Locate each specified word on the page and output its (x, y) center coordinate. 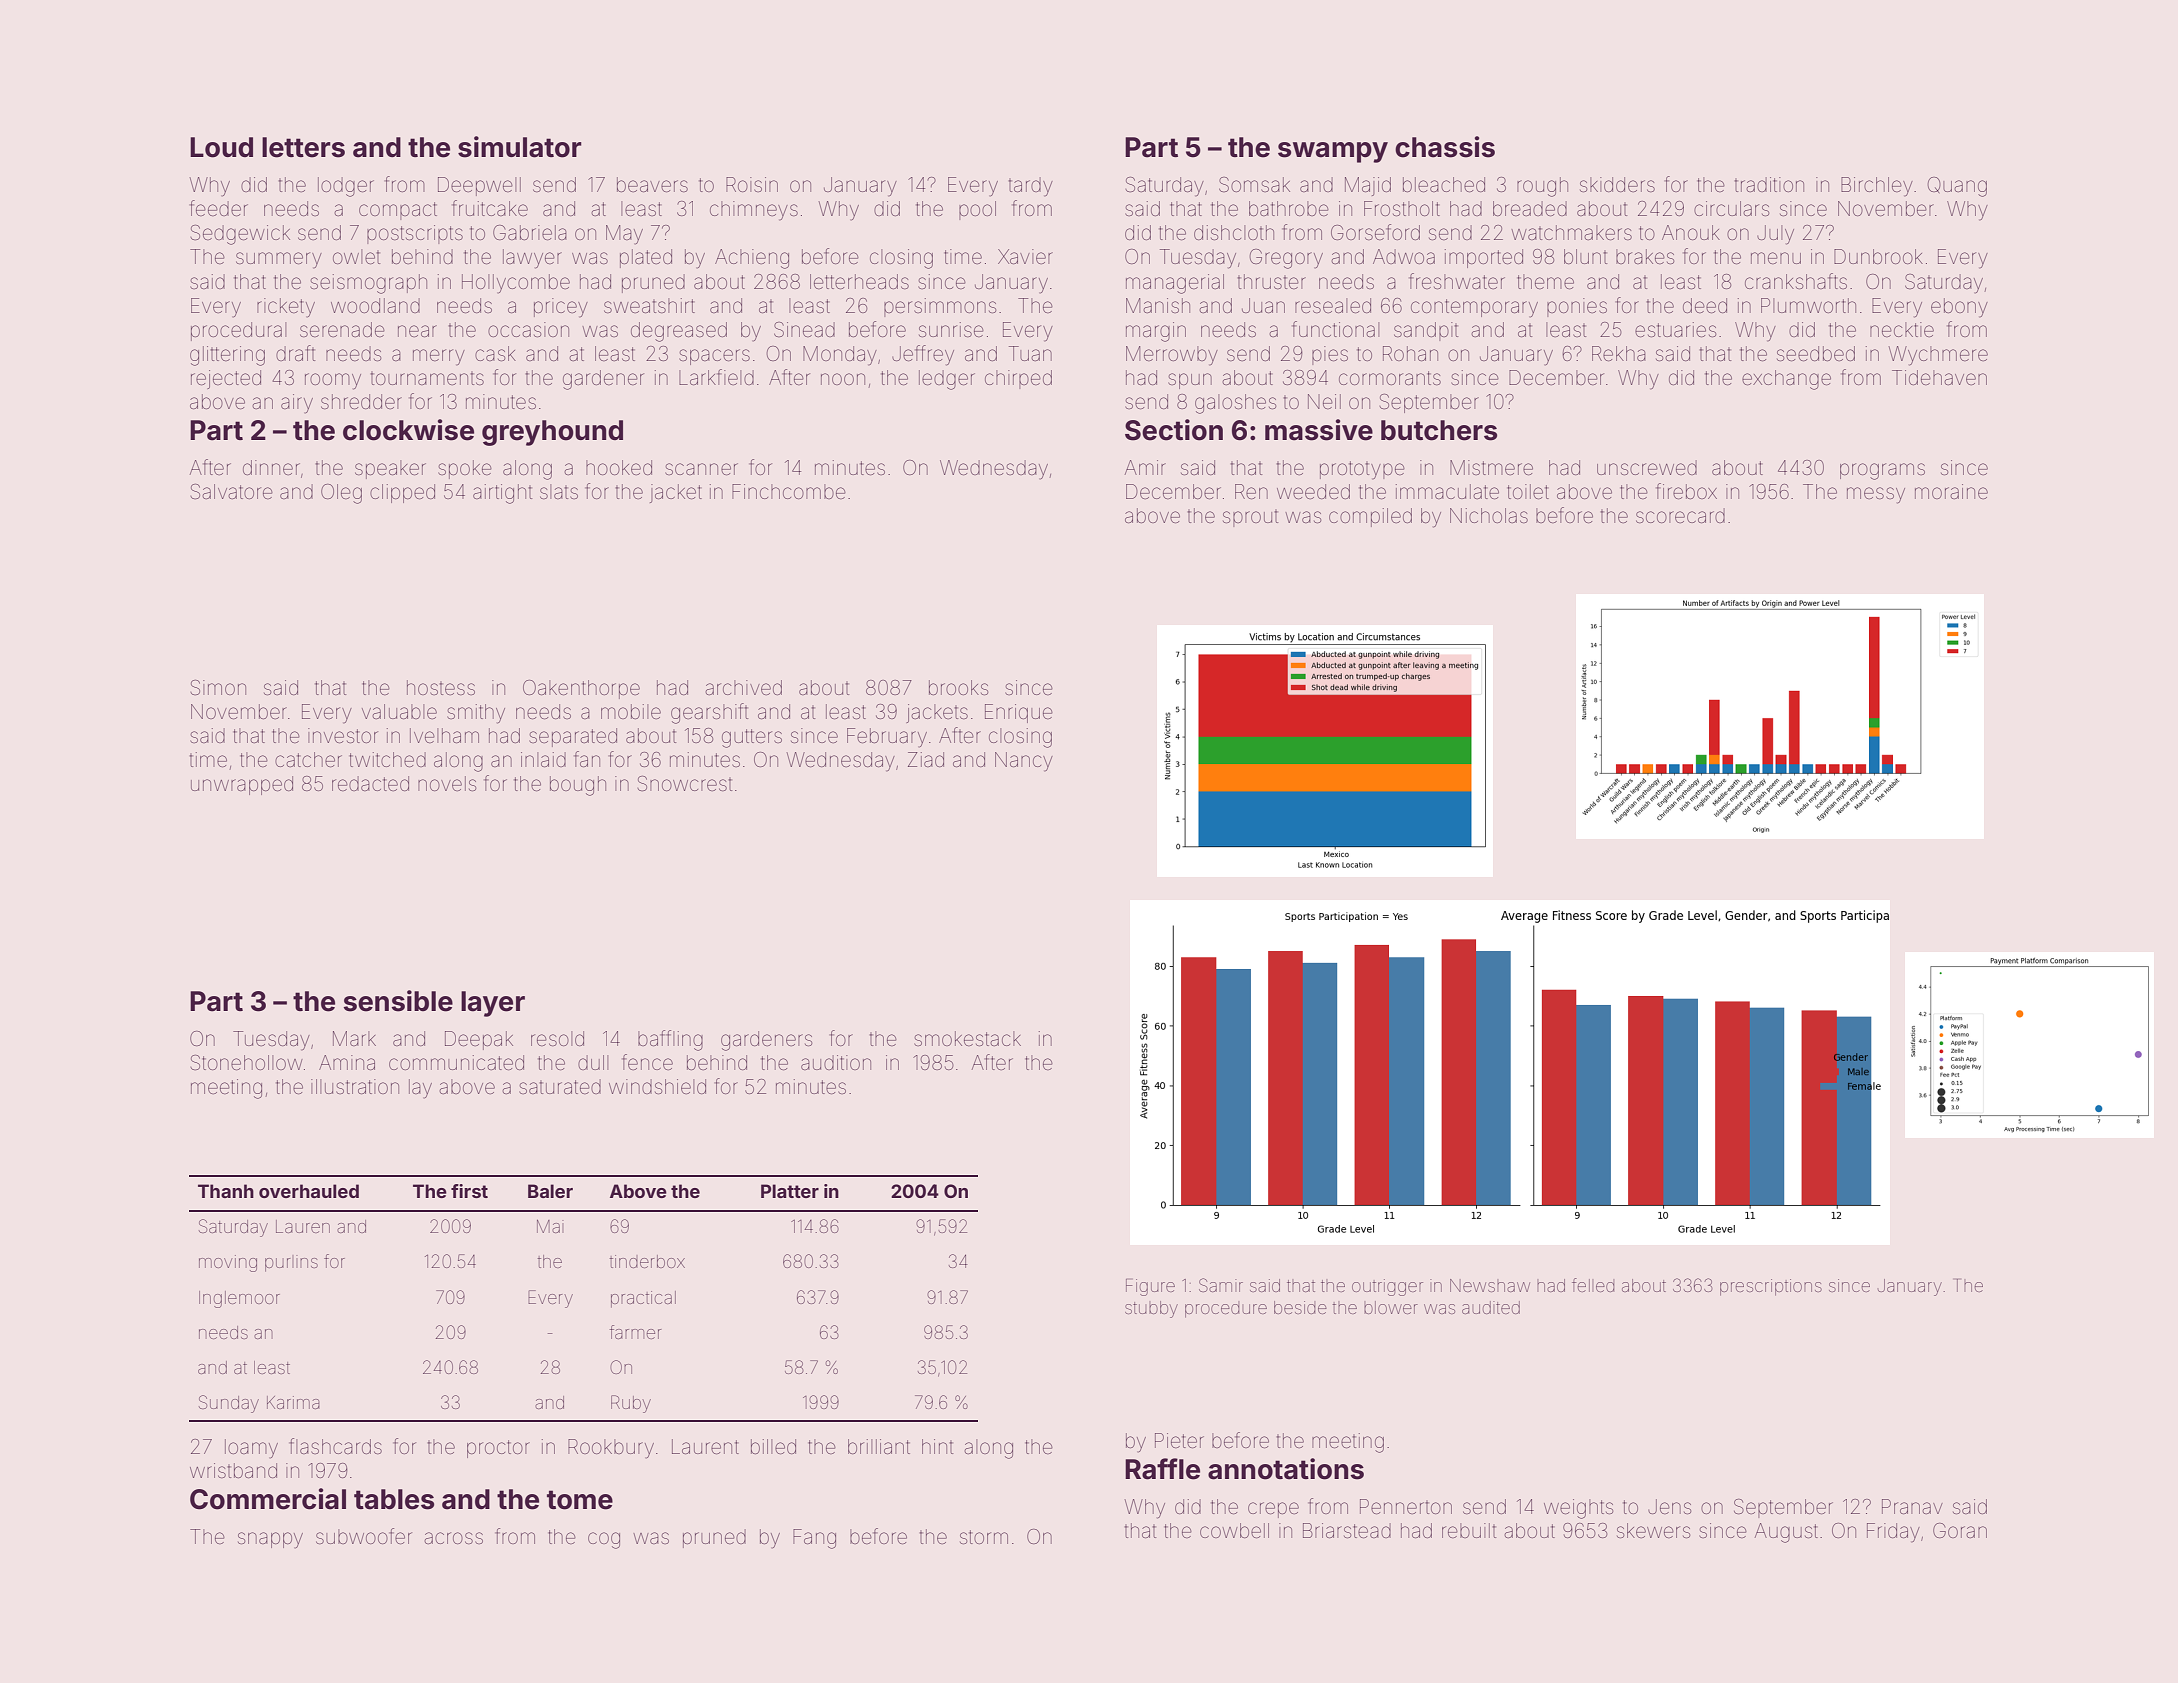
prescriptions (1771, 1287)
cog (604, 1540)
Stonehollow (246, 1062)
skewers (1653, 1530)
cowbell (1234, 1530)
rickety (286, 308)
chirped (1018, 379)
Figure (1150, 1287)
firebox (1686, 491)
